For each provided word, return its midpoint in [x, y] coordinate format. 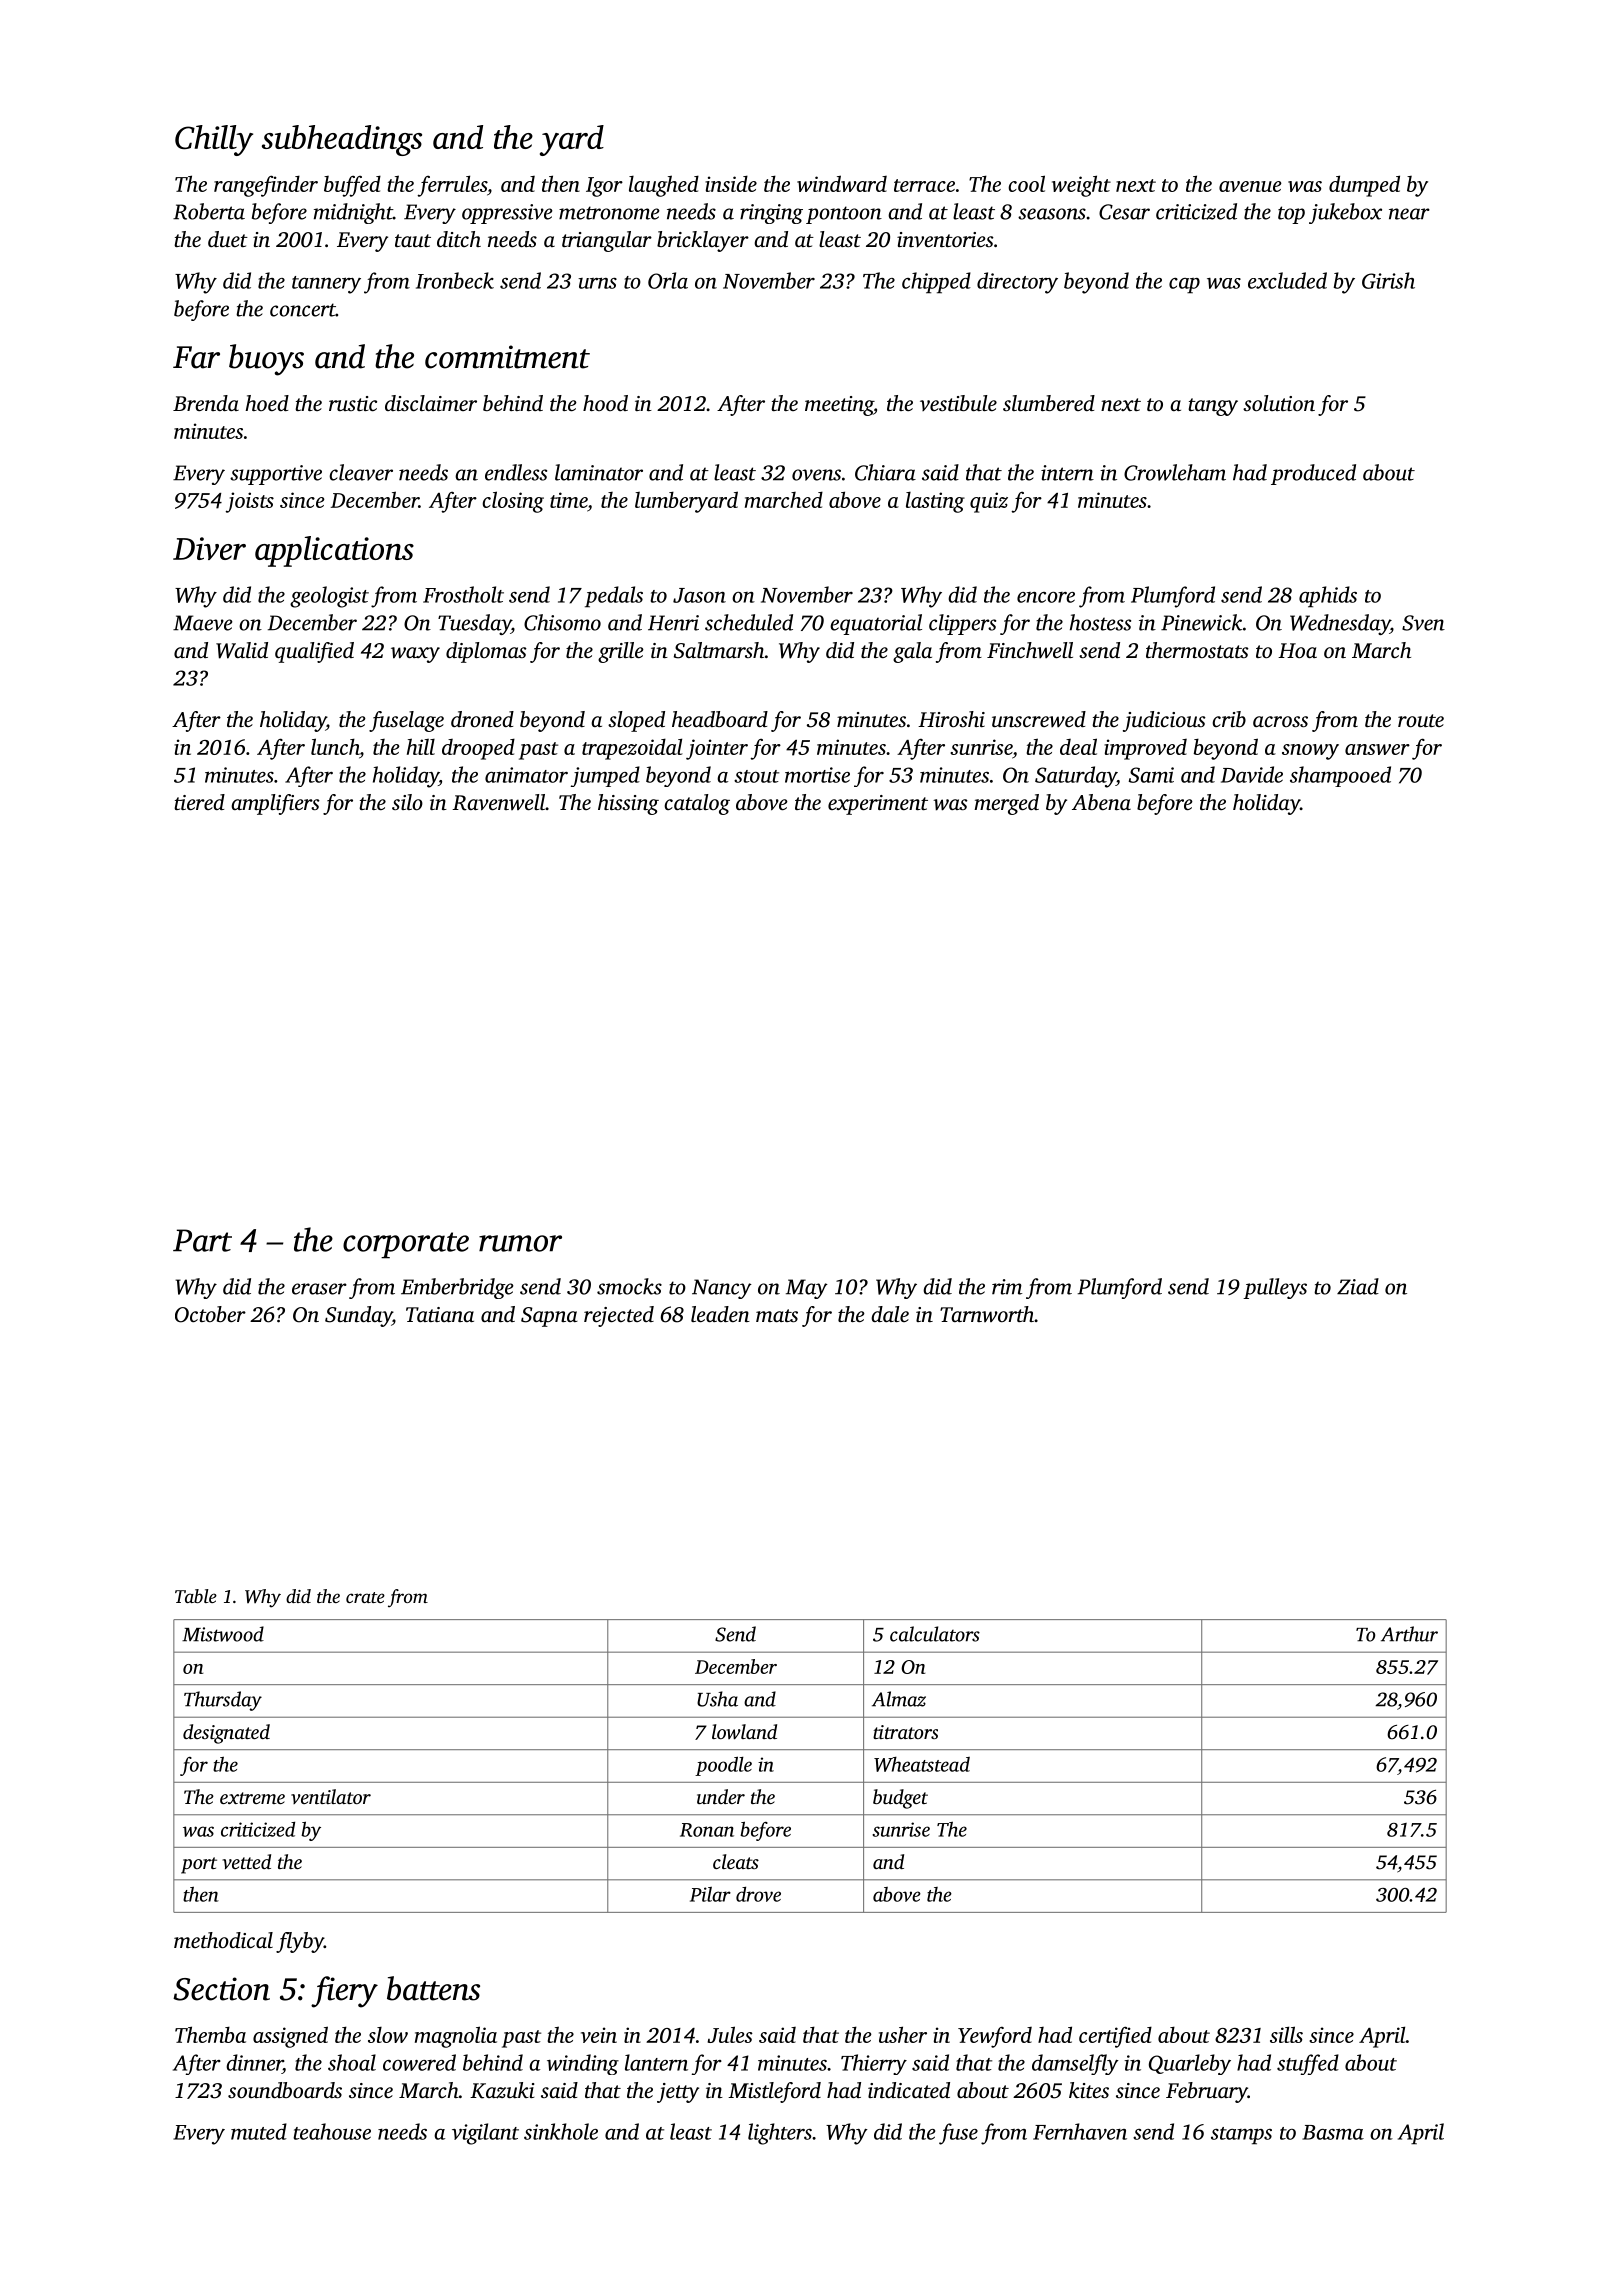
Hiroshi [951, 719]
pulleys [1275, 1288]
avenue [1250, 186]
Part [202, 1240]
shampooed [1340, 776]
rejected [619, 1316]
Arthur [1409, 1634]
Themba [210, 2034]
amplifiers [275, 804]
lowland [744, 1732]
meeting [839, 406]
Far [196, 357]
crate [365, 1597]
